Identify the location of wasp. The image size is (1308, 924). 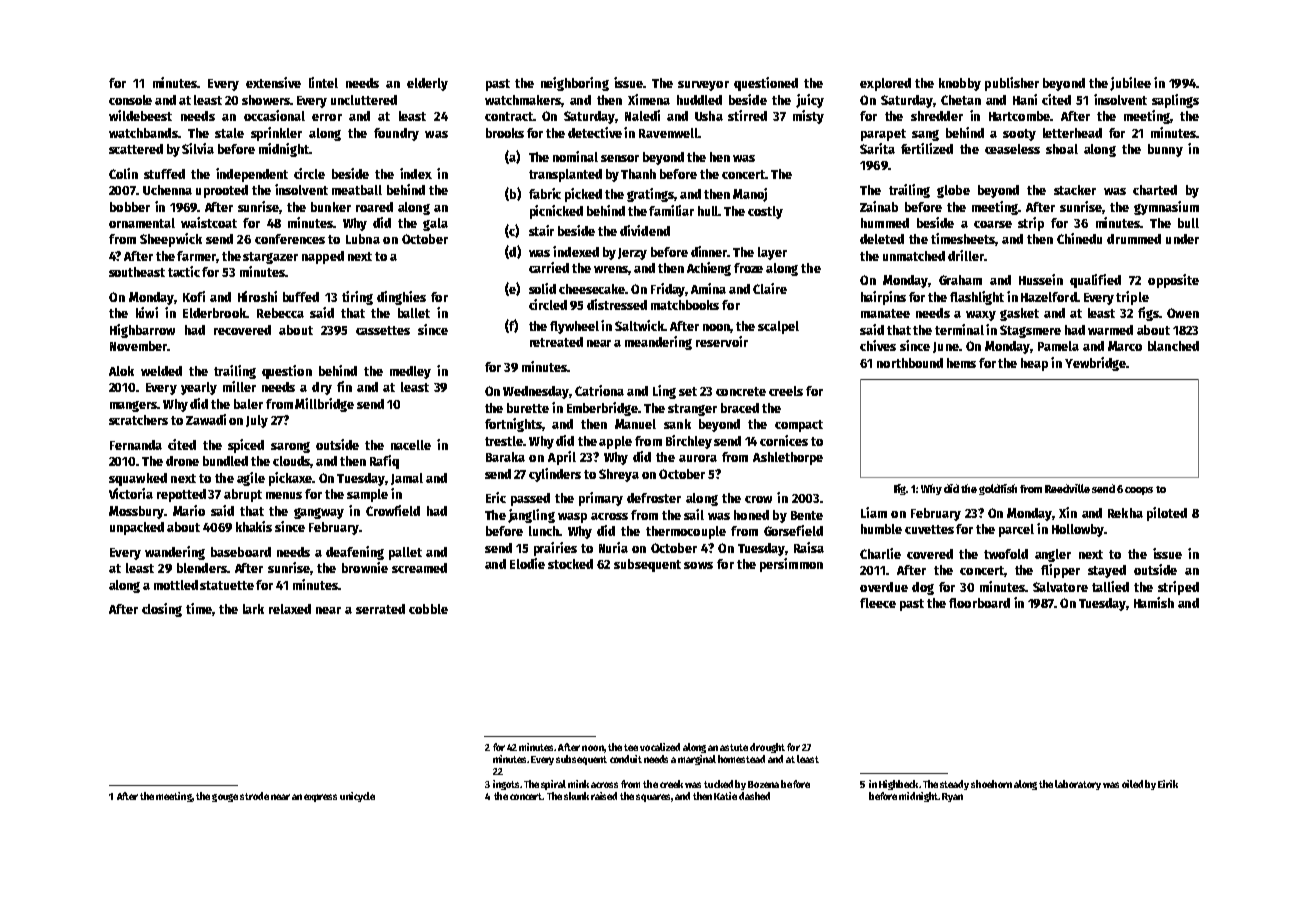
(572, 518).
